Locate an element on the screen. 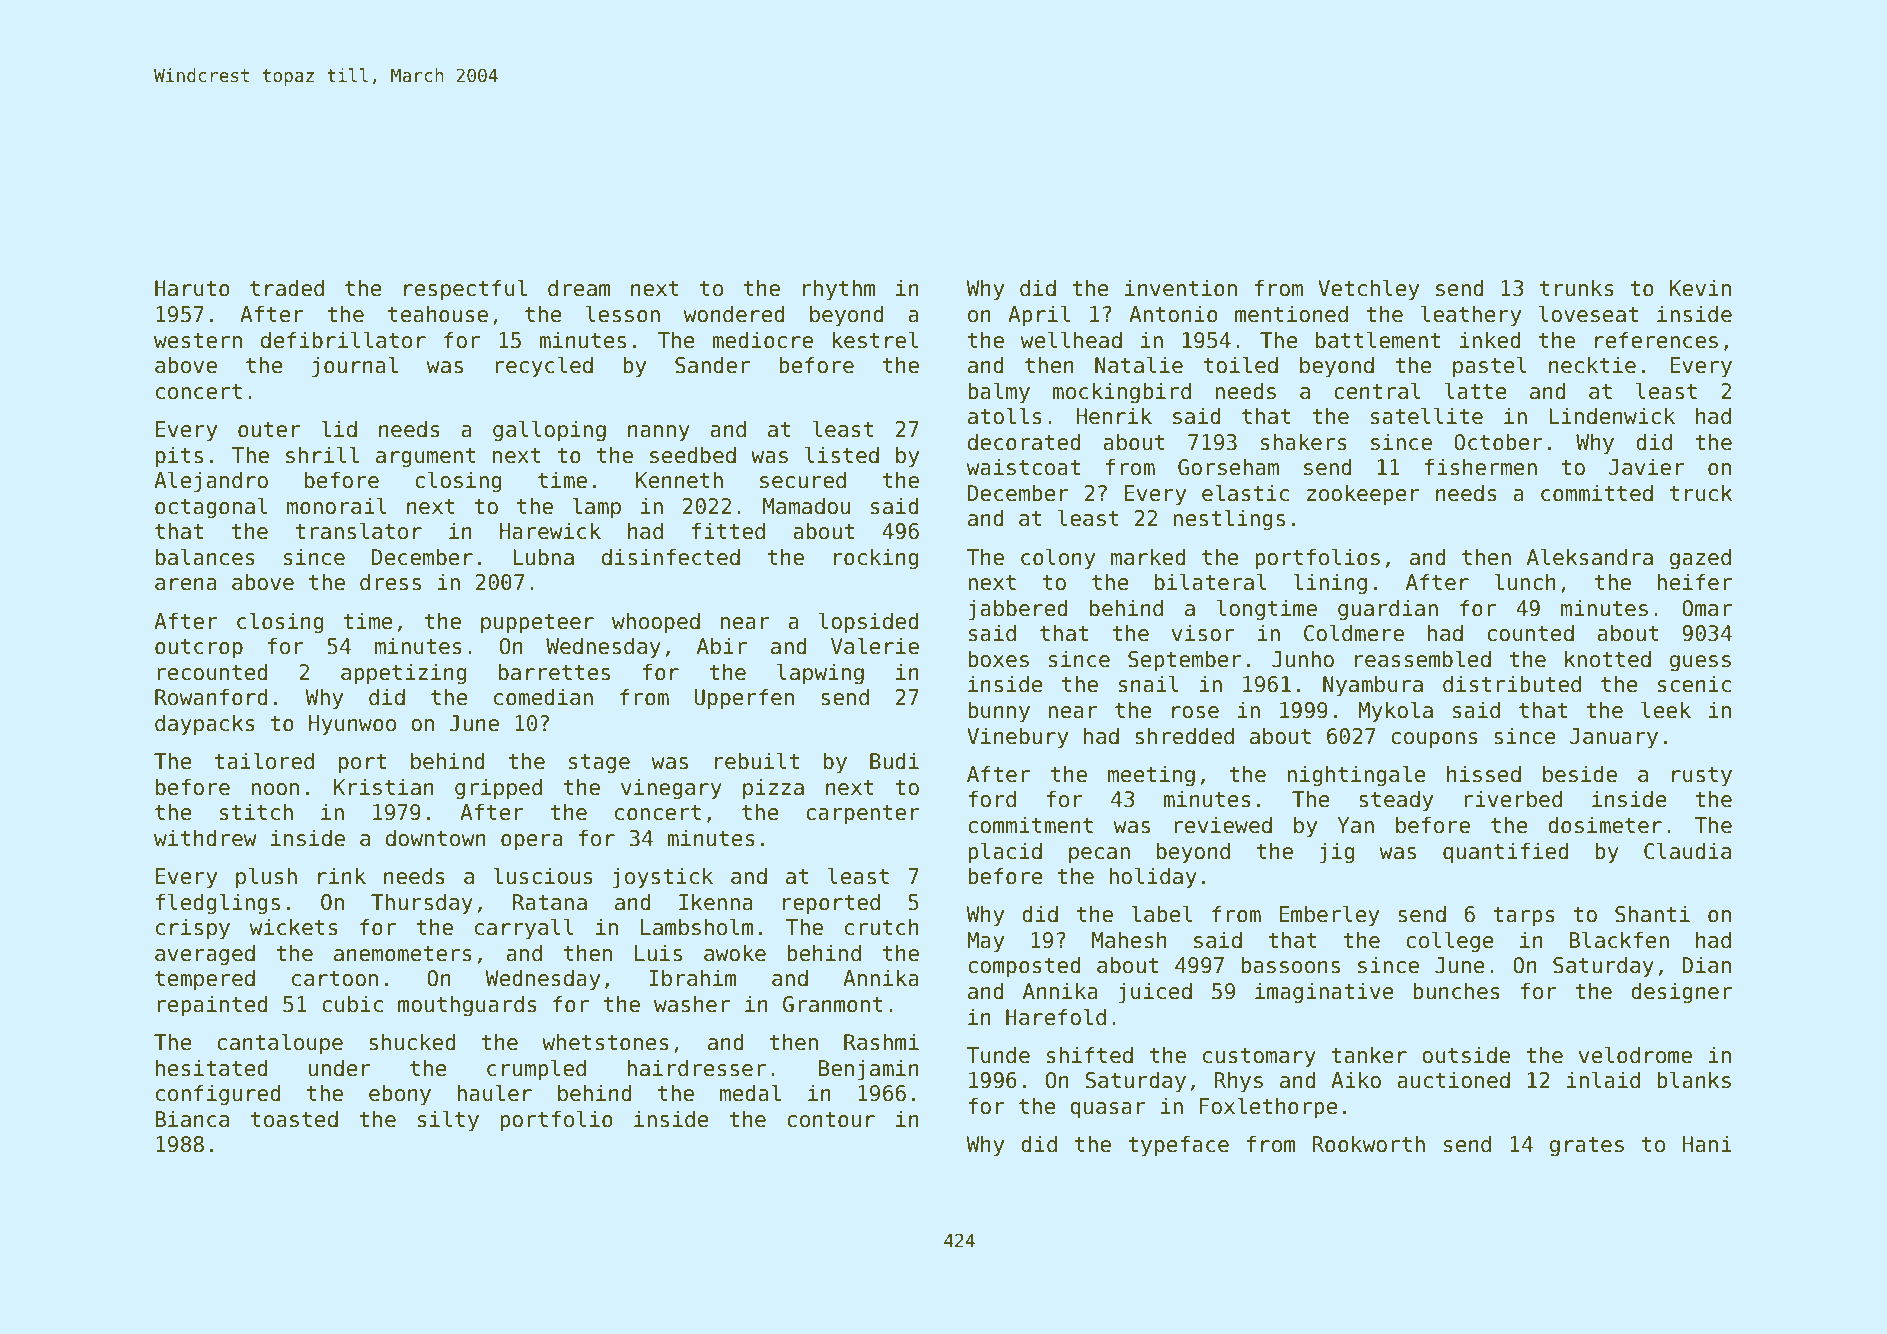 This screenshot has width=1887, height=1334. averaged is located at coordinates (205, 955).
